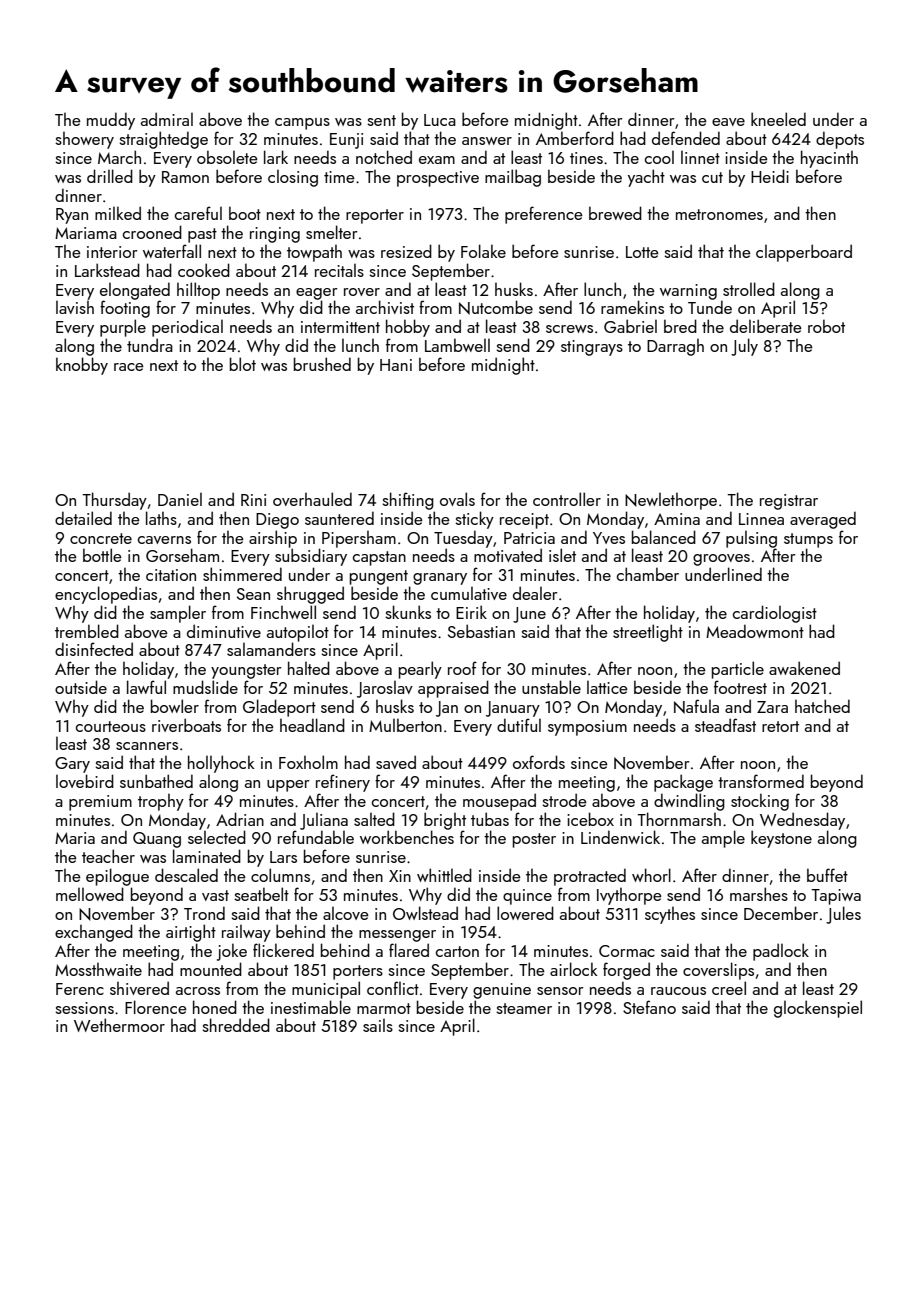 This page has width=924, height=1308. What do you see at coordinates (808, 540) in the page?
I see `stumps` at bounding box center [808, 540].
